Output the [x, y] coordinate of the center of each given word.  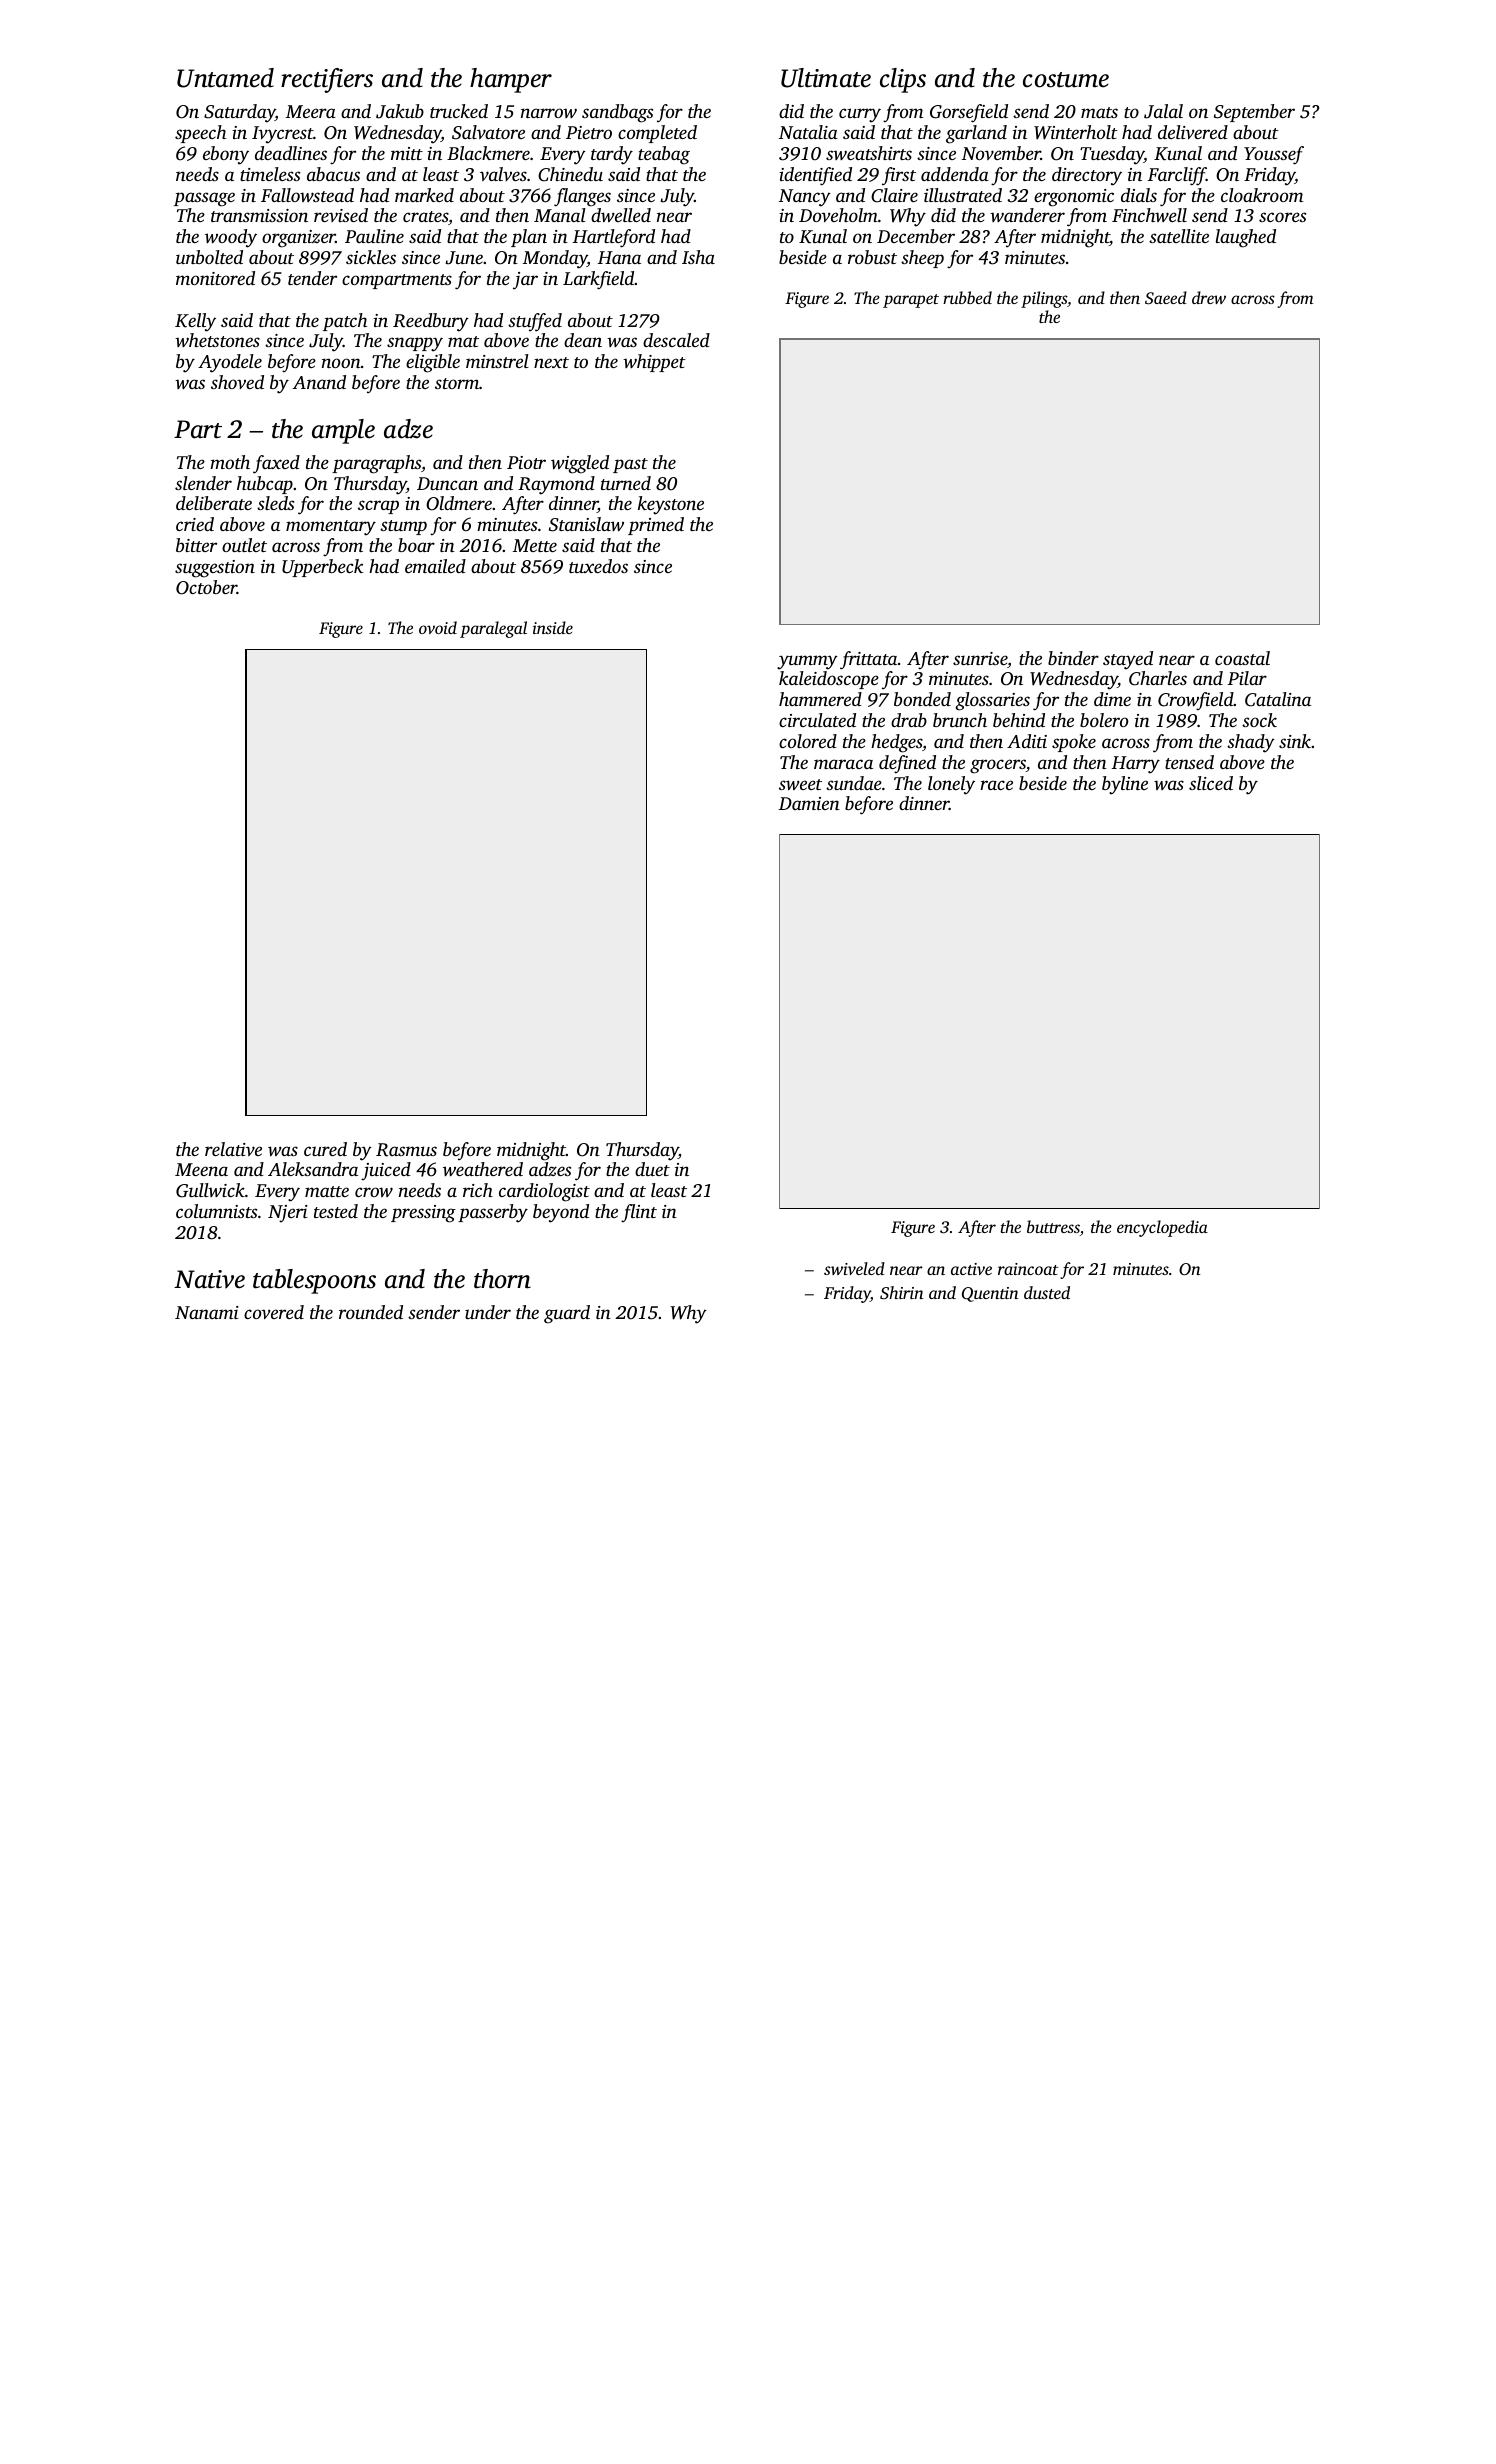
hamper [511, 80]
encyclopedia [1162, 1228]
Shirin [902, 1293]
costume [1066, 80]
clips [903, 80]
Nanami [207, 1312]
